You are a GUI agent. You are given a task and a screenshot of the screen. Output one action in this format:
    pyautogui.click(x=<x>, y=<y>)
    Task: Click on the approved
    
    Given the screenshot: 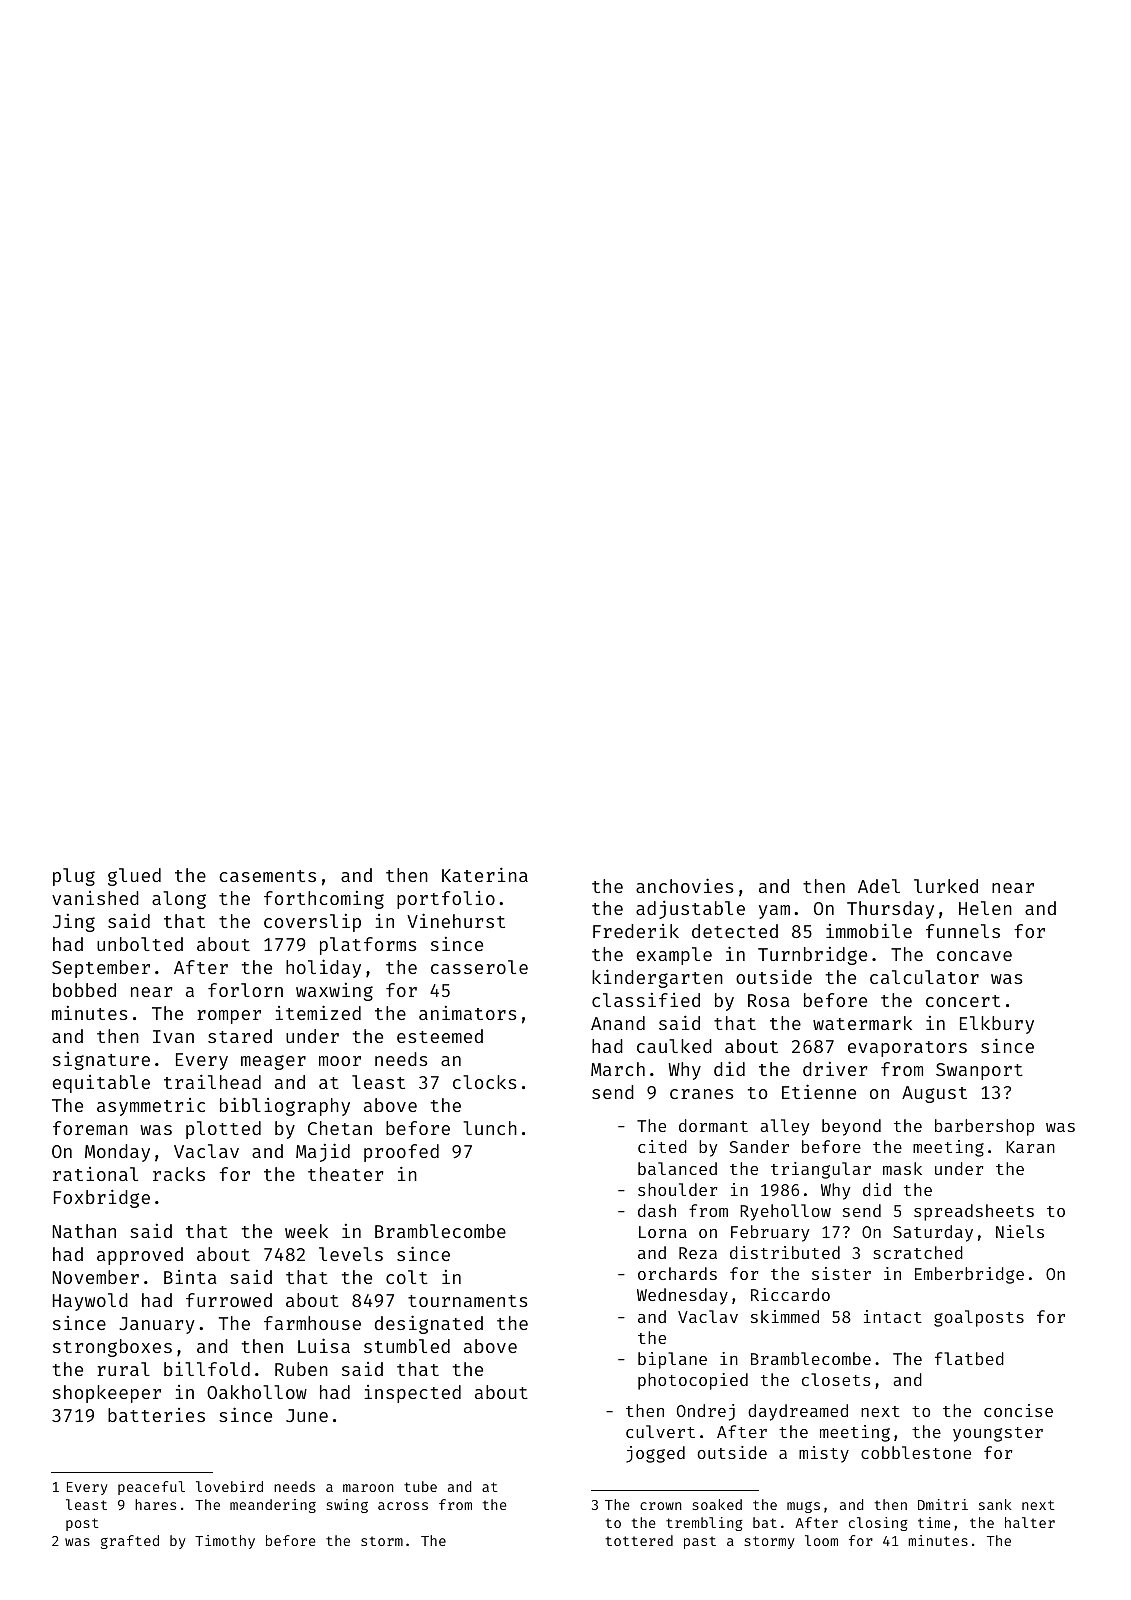 What is the action you would take?
    pyautogui.click(x=140, y=1256)
